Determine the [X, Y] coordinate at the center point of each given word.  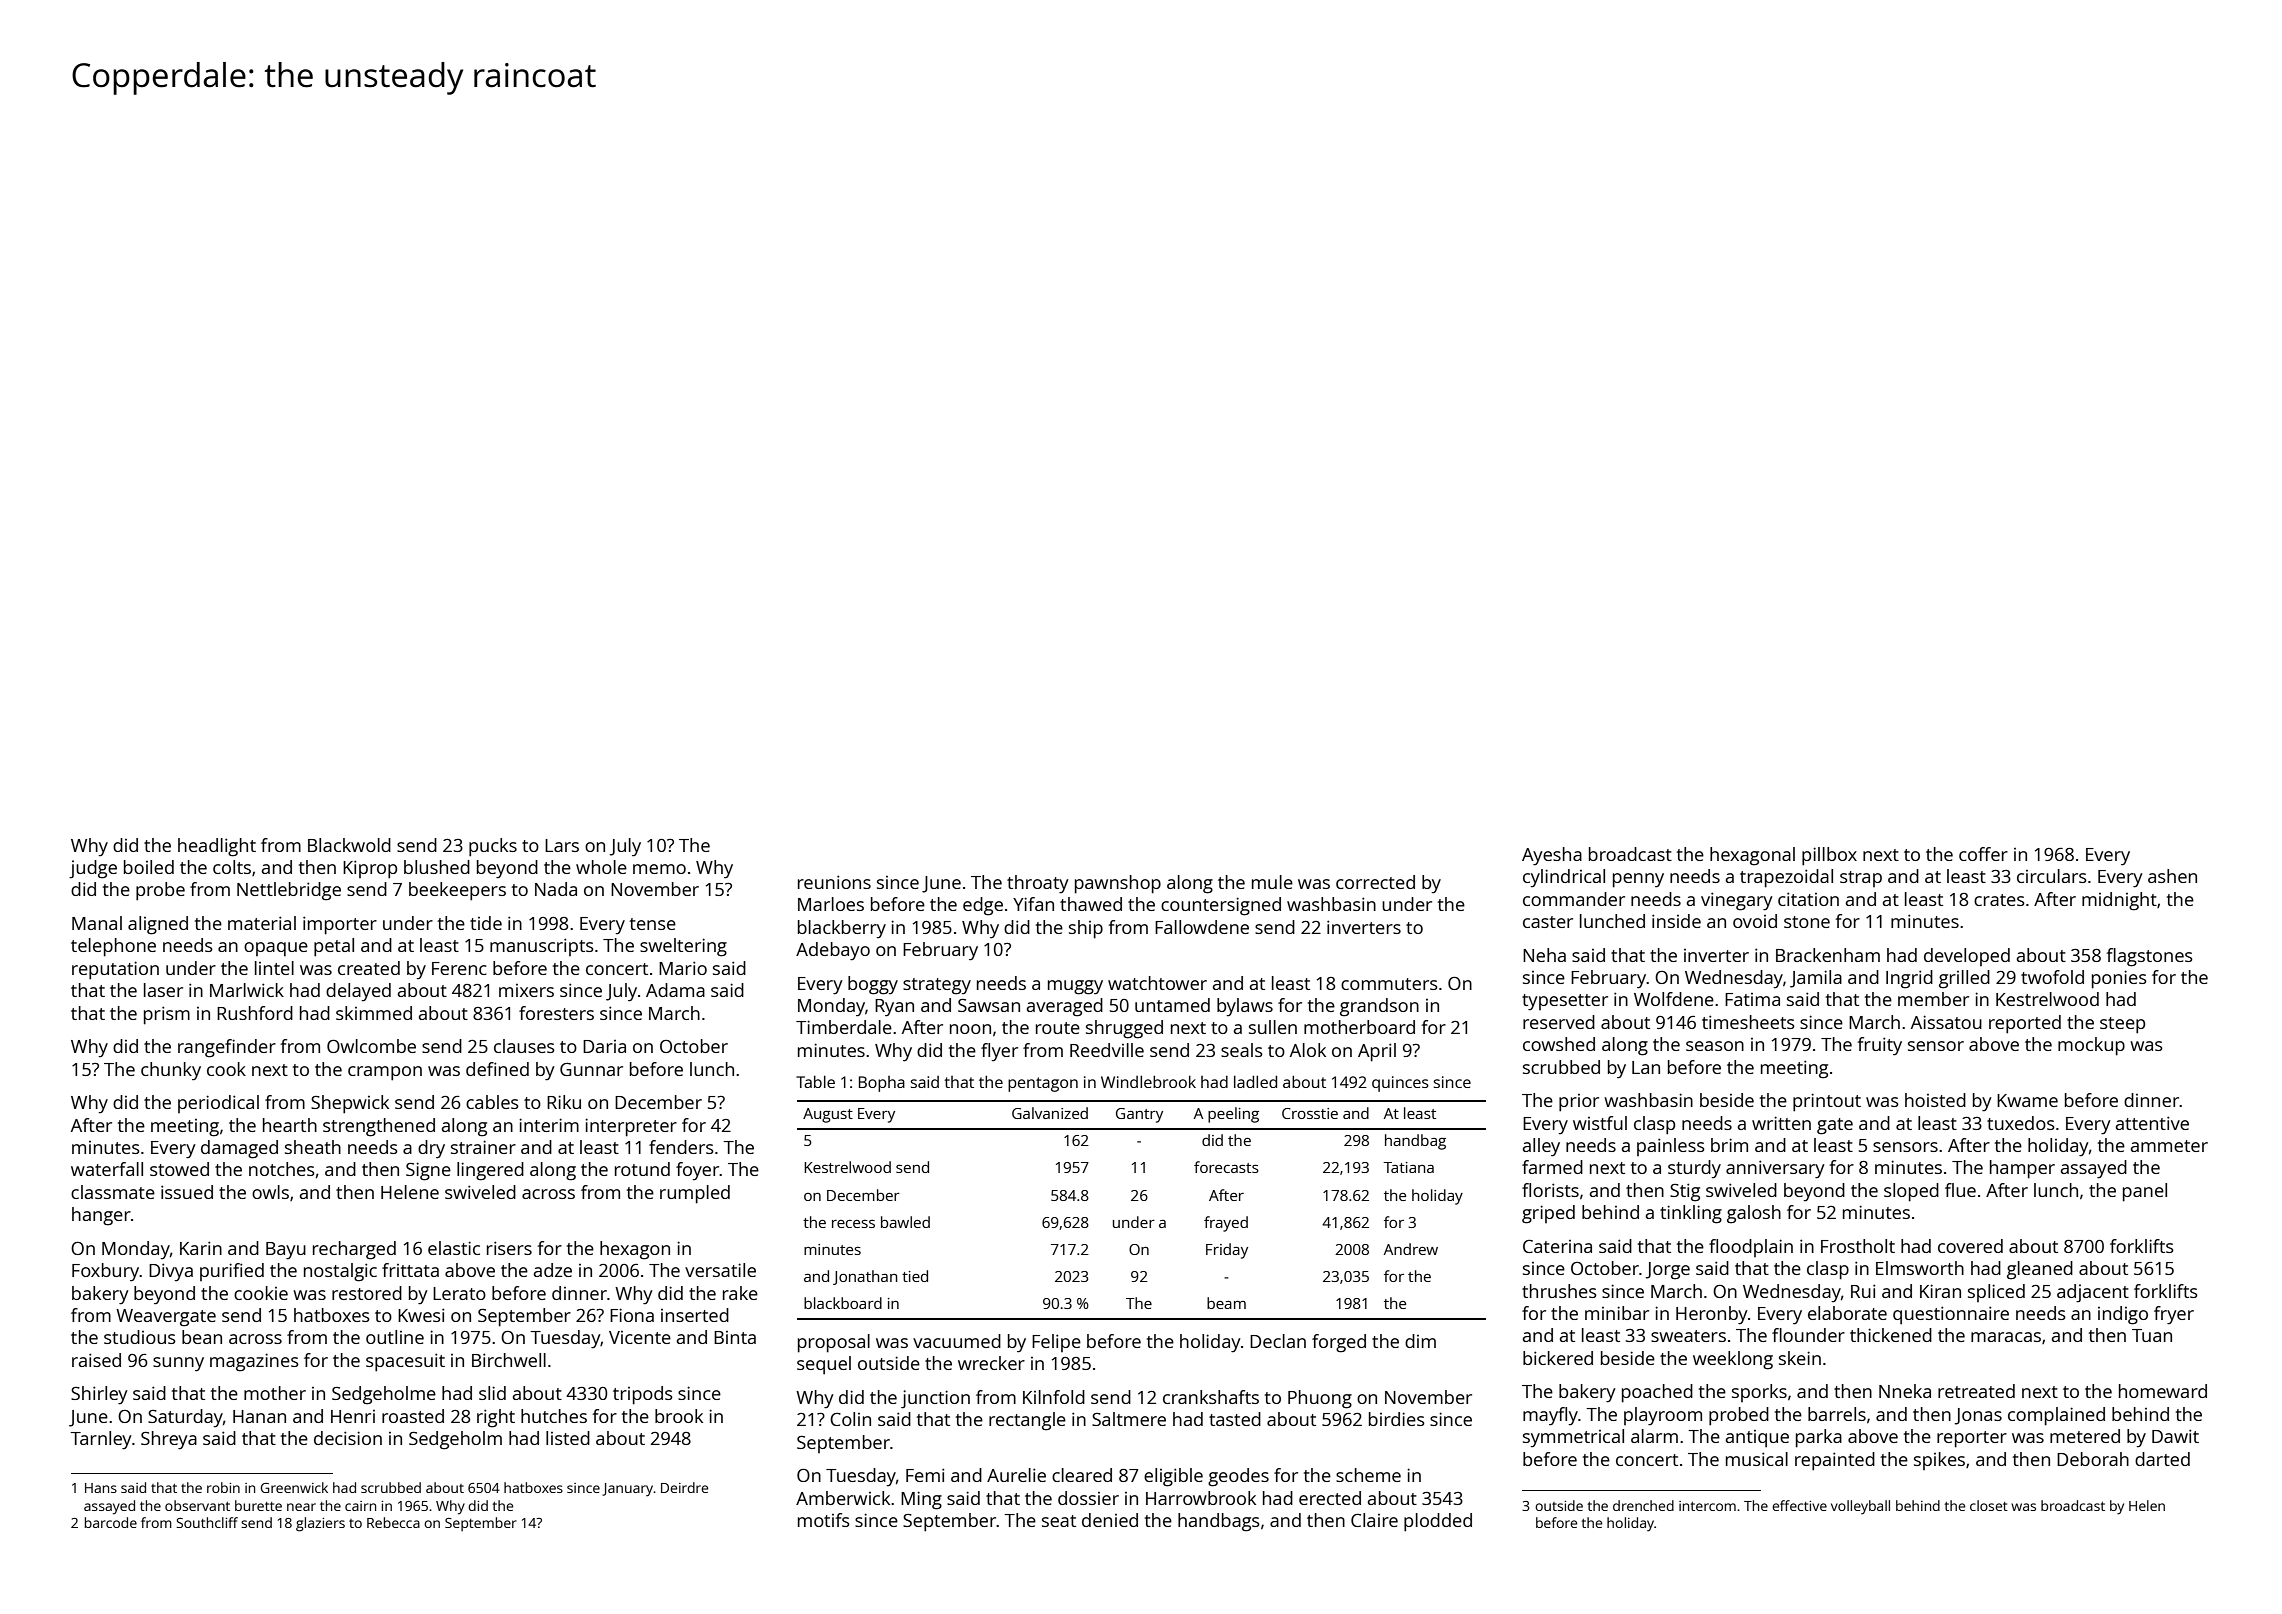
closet [1989, 1505]
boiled [149, 867]
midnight [2119, 901]
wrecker [991, 1363]
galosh [1754, 1214]
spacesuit [405, 1362]
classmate [113, 1192]
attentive [2152, 1123]
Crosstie [1310, 1113]
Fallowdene [1202, 927]
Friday [1227, 1251]
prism [167, 1015]
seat [1059, 1521]
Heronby [1712, 1315]
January [627, 1490]
